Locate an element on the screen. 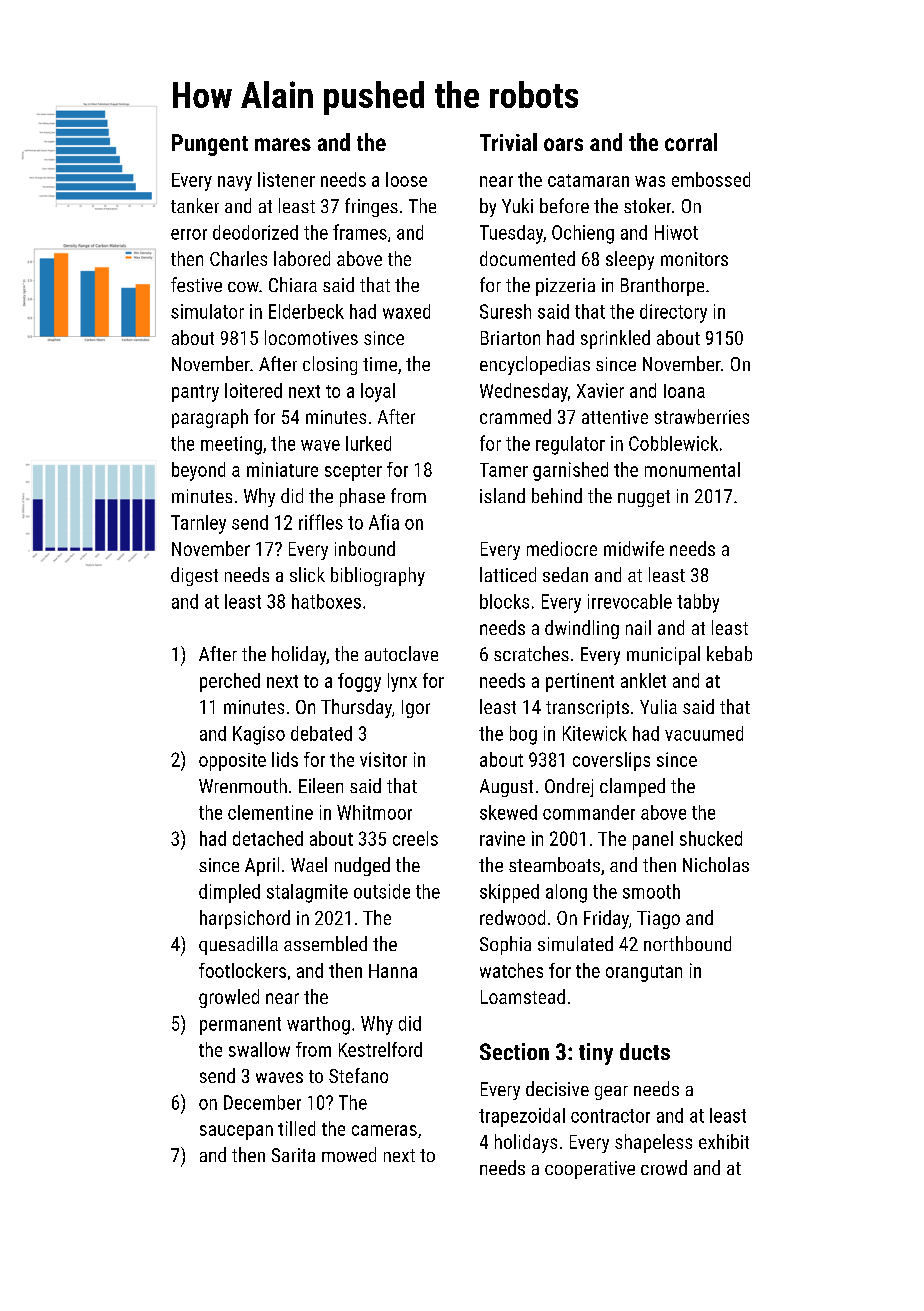 The height and width of the screenshot is (1311, 924). crammed is located at coordinates (515, 416).
